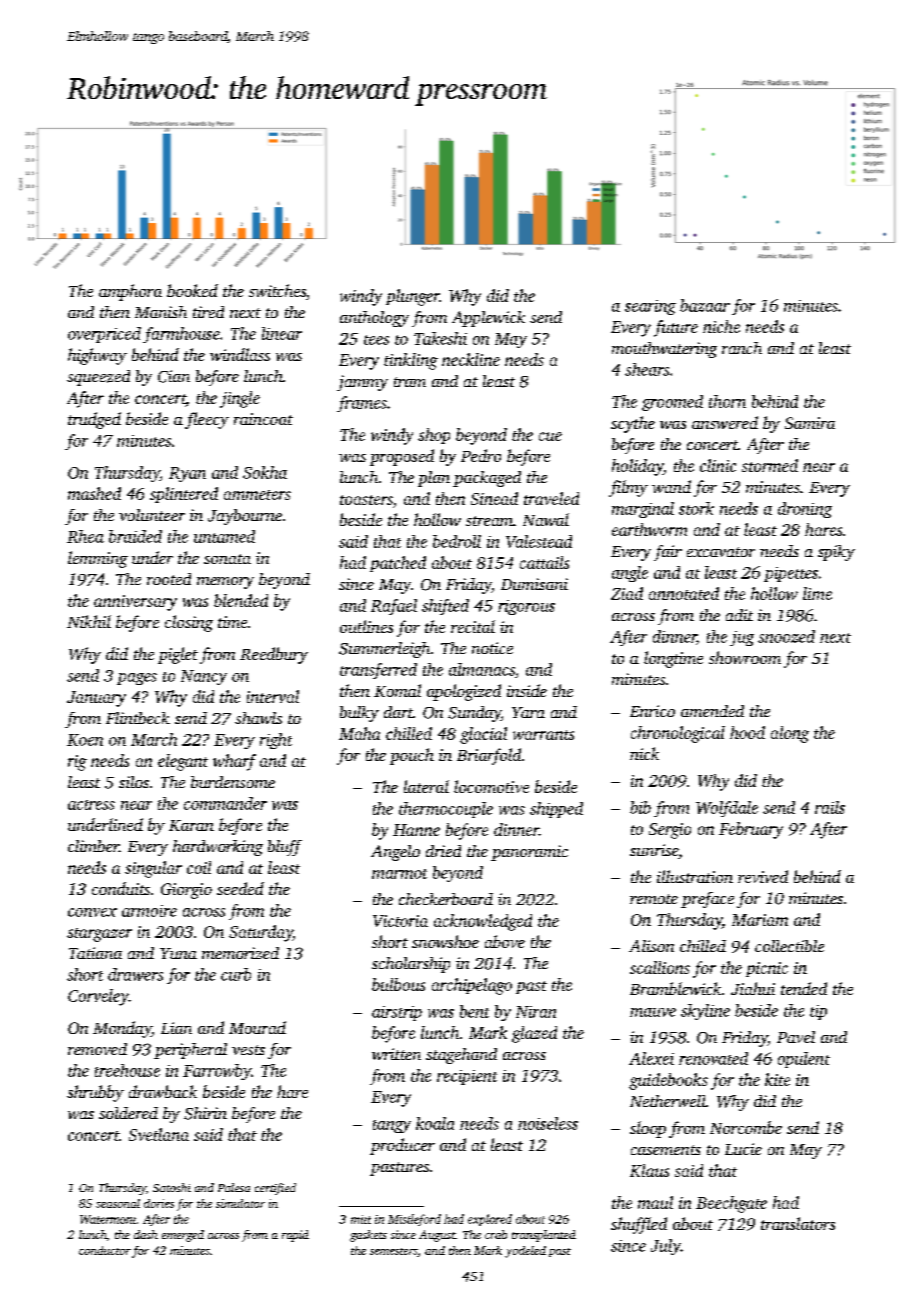  What do you see at coordinates (651, 946) in the screenshot?
I see `Alison` at bounding box center [651, 946].
